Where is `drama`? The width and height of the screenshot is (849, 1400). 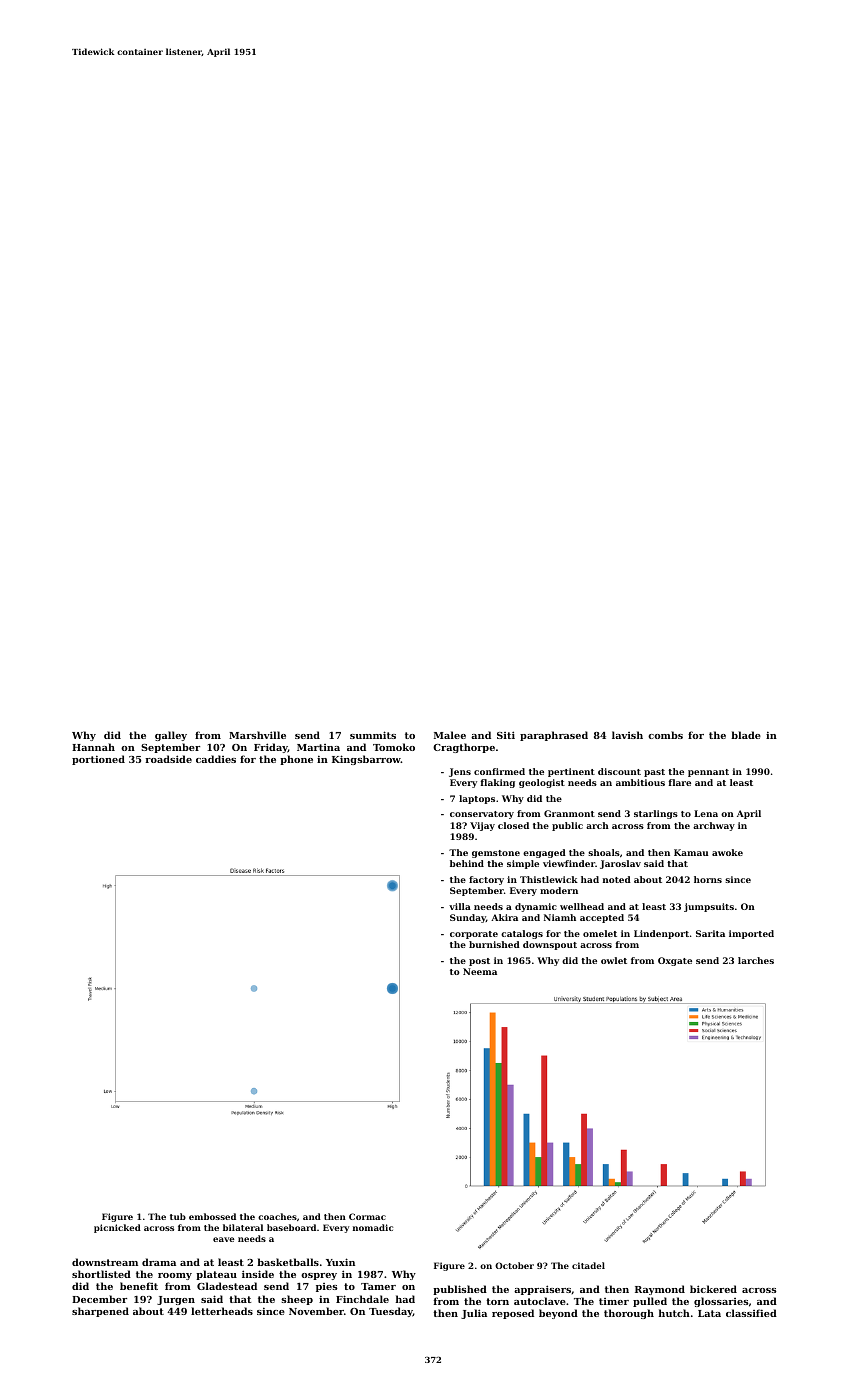 drama is located at coordinates (159, 1262).
